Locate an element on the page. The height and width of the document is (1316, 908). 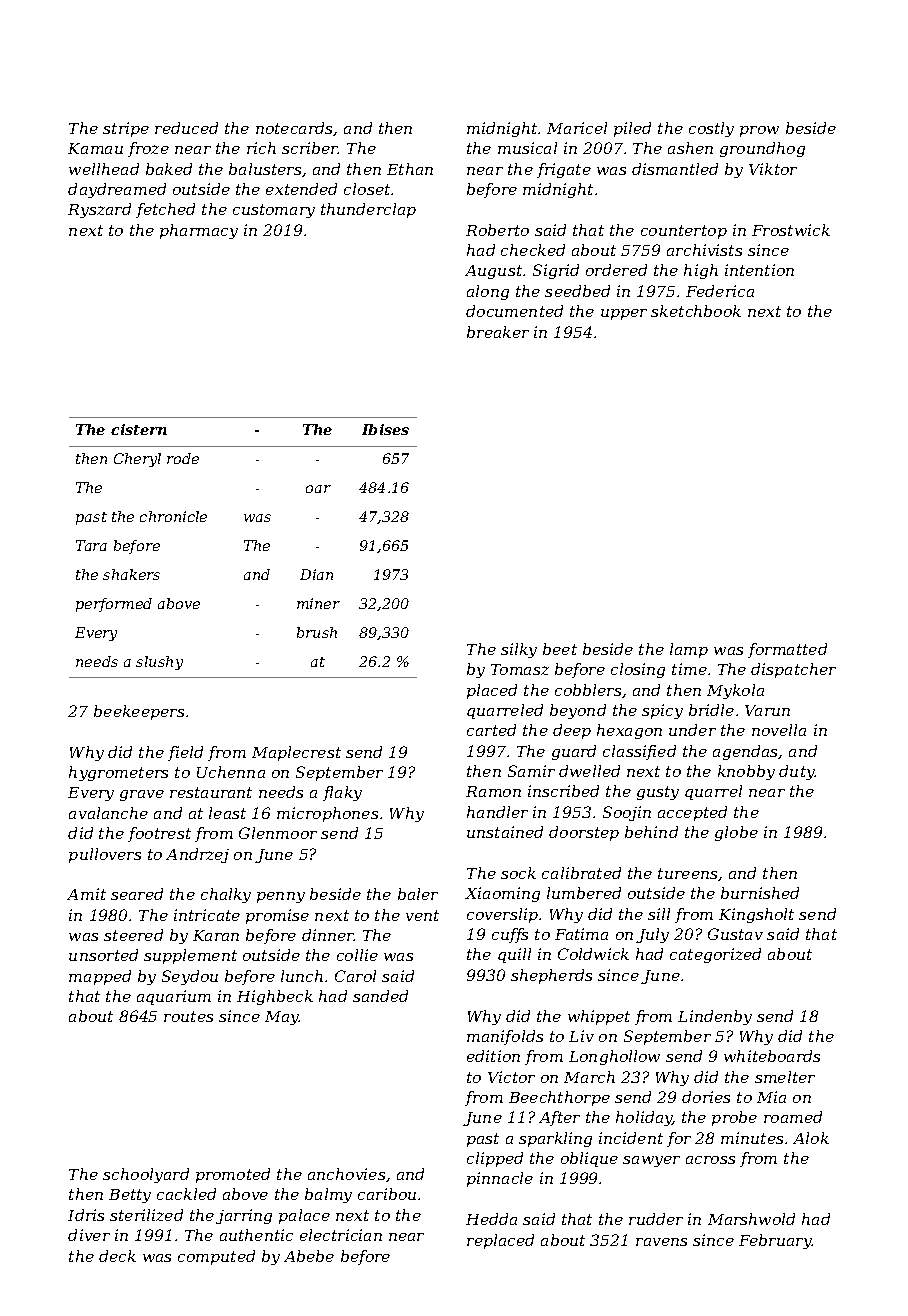
rode is located at coordinates (183, 458).
